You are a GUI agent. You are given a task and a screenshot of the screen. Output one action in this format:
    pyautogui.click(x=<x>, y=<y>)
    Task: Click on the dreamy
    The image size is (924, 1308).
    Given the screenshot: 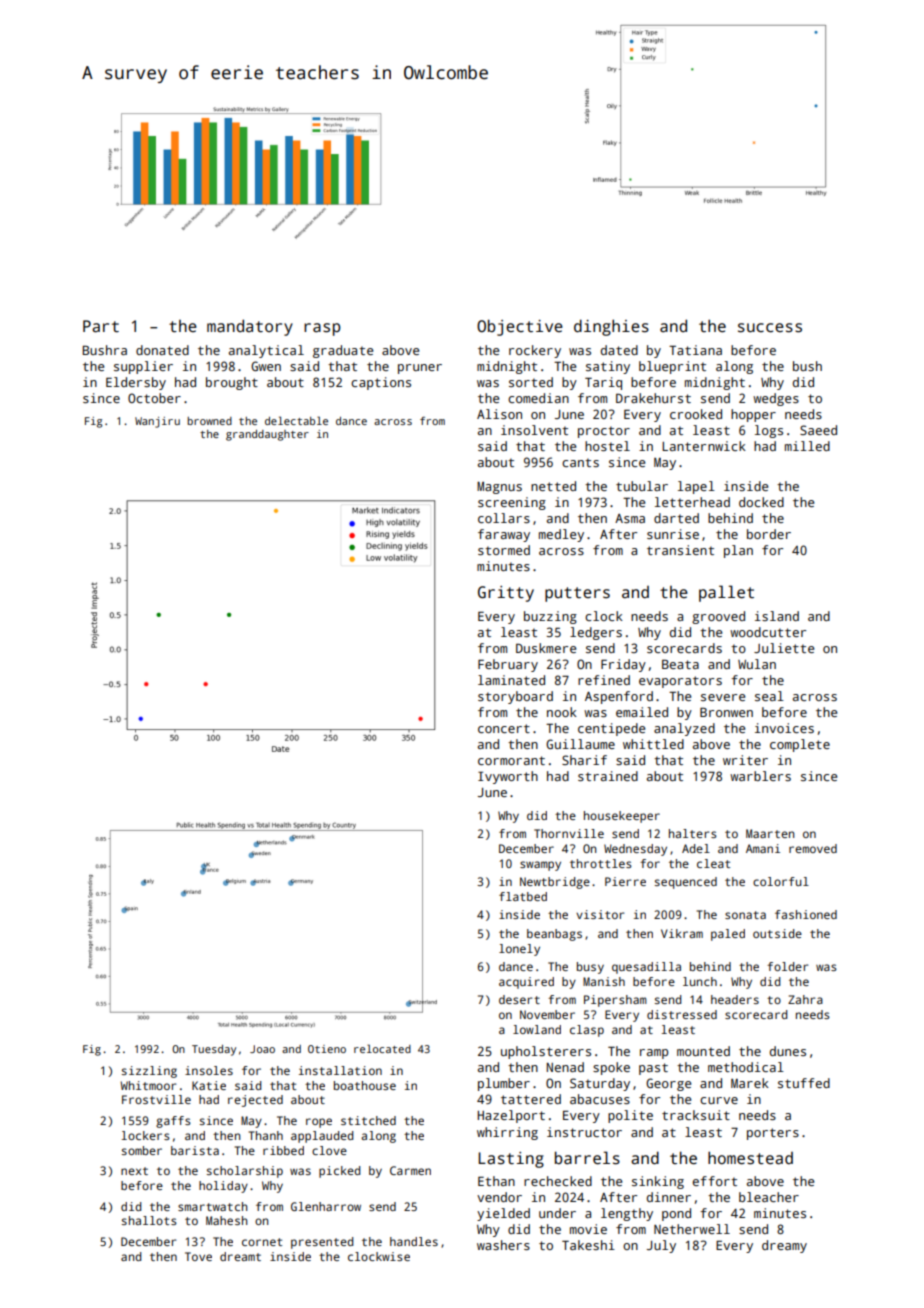 What is the action you would take?
    pyautogui.click(x=784, y=1246)
